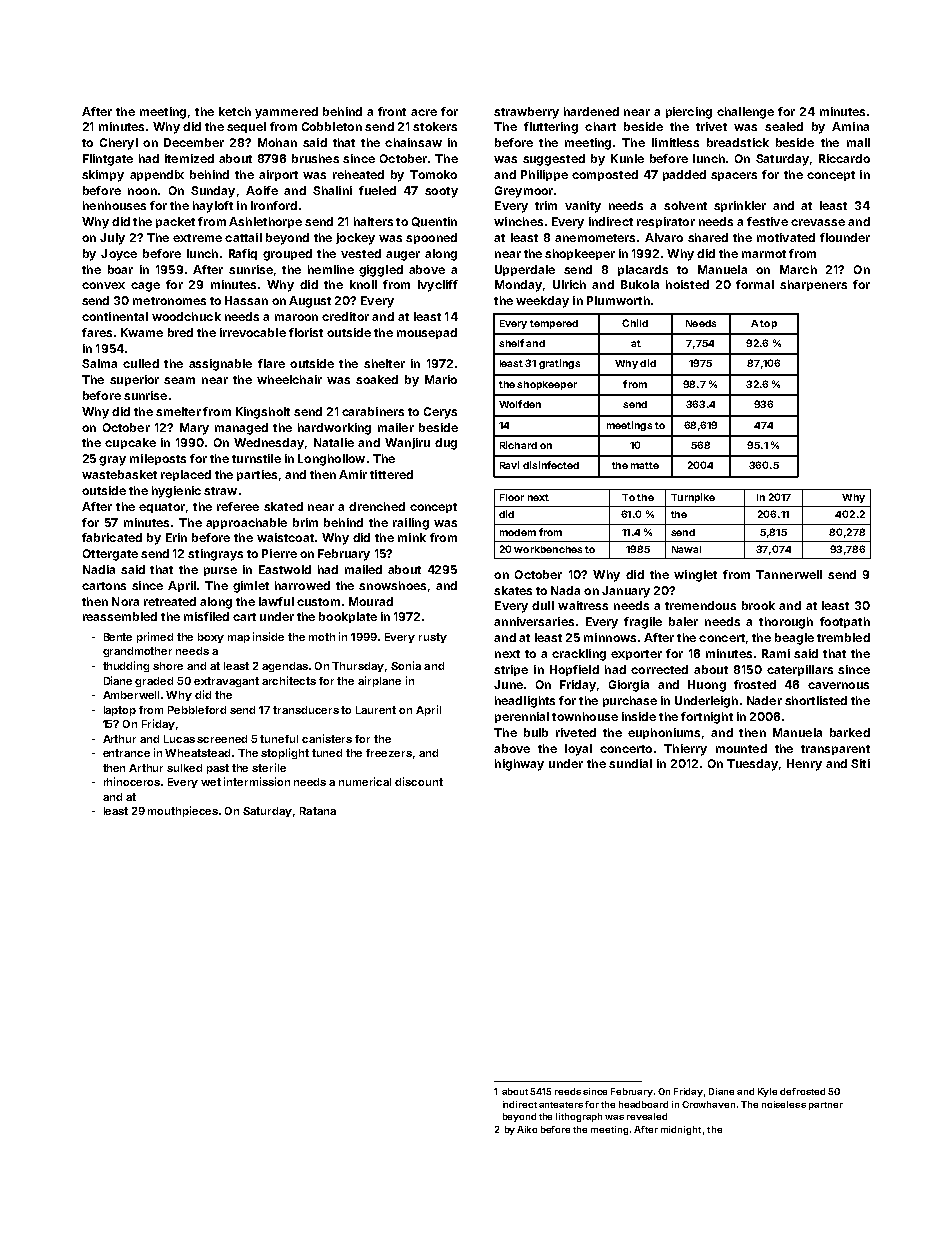 The height and width of the image is (1233, 952). I want to click on mouthpieces, so click(183, 811).
